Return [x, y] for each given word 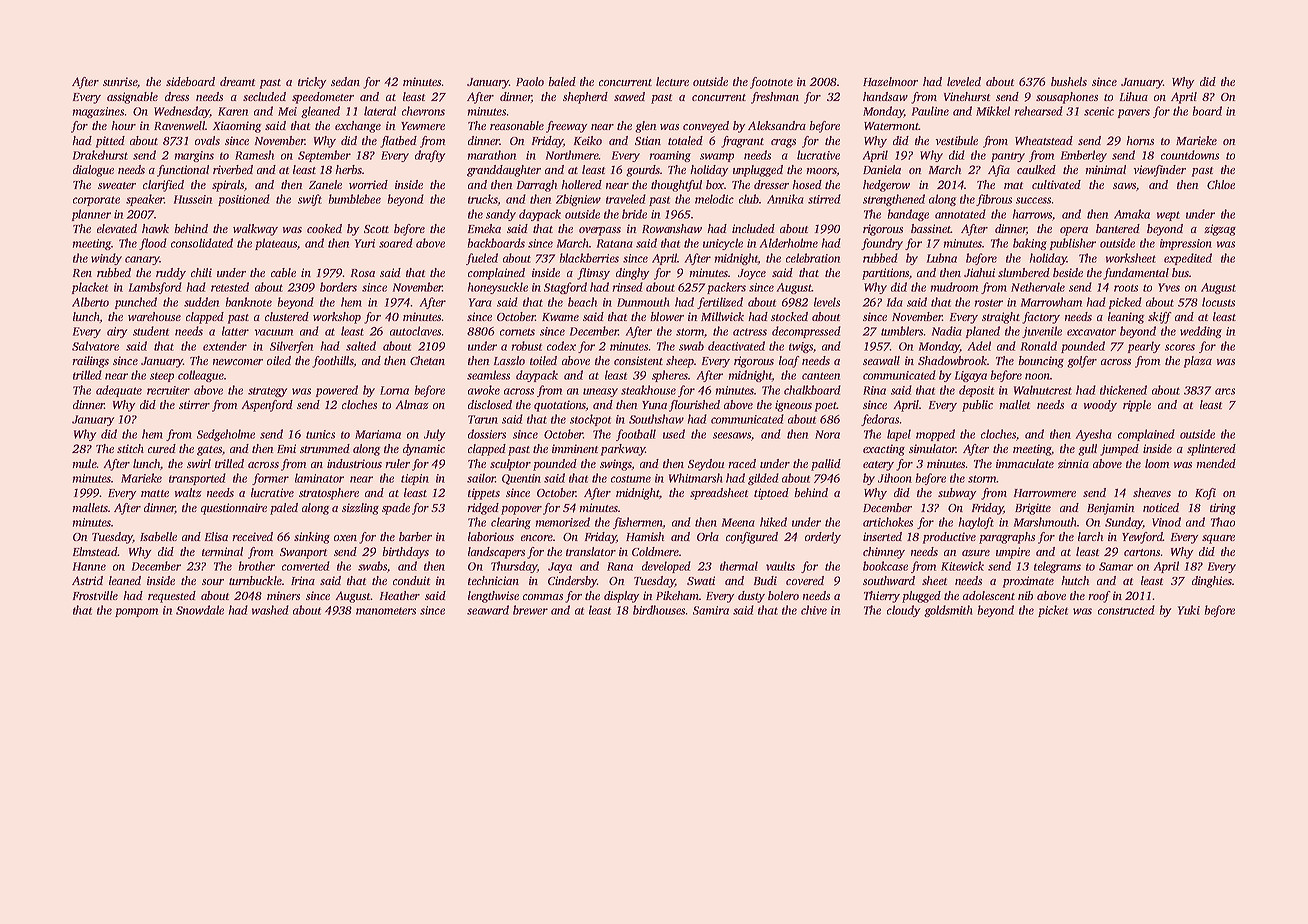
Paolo [530, 81]
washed [270, 610]
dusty [751, 597]
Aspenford [267, 406]
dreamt [237, 81]
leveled [964, 81]
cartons [1142, 552]
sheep [680, 362]
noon [1037, 376]
